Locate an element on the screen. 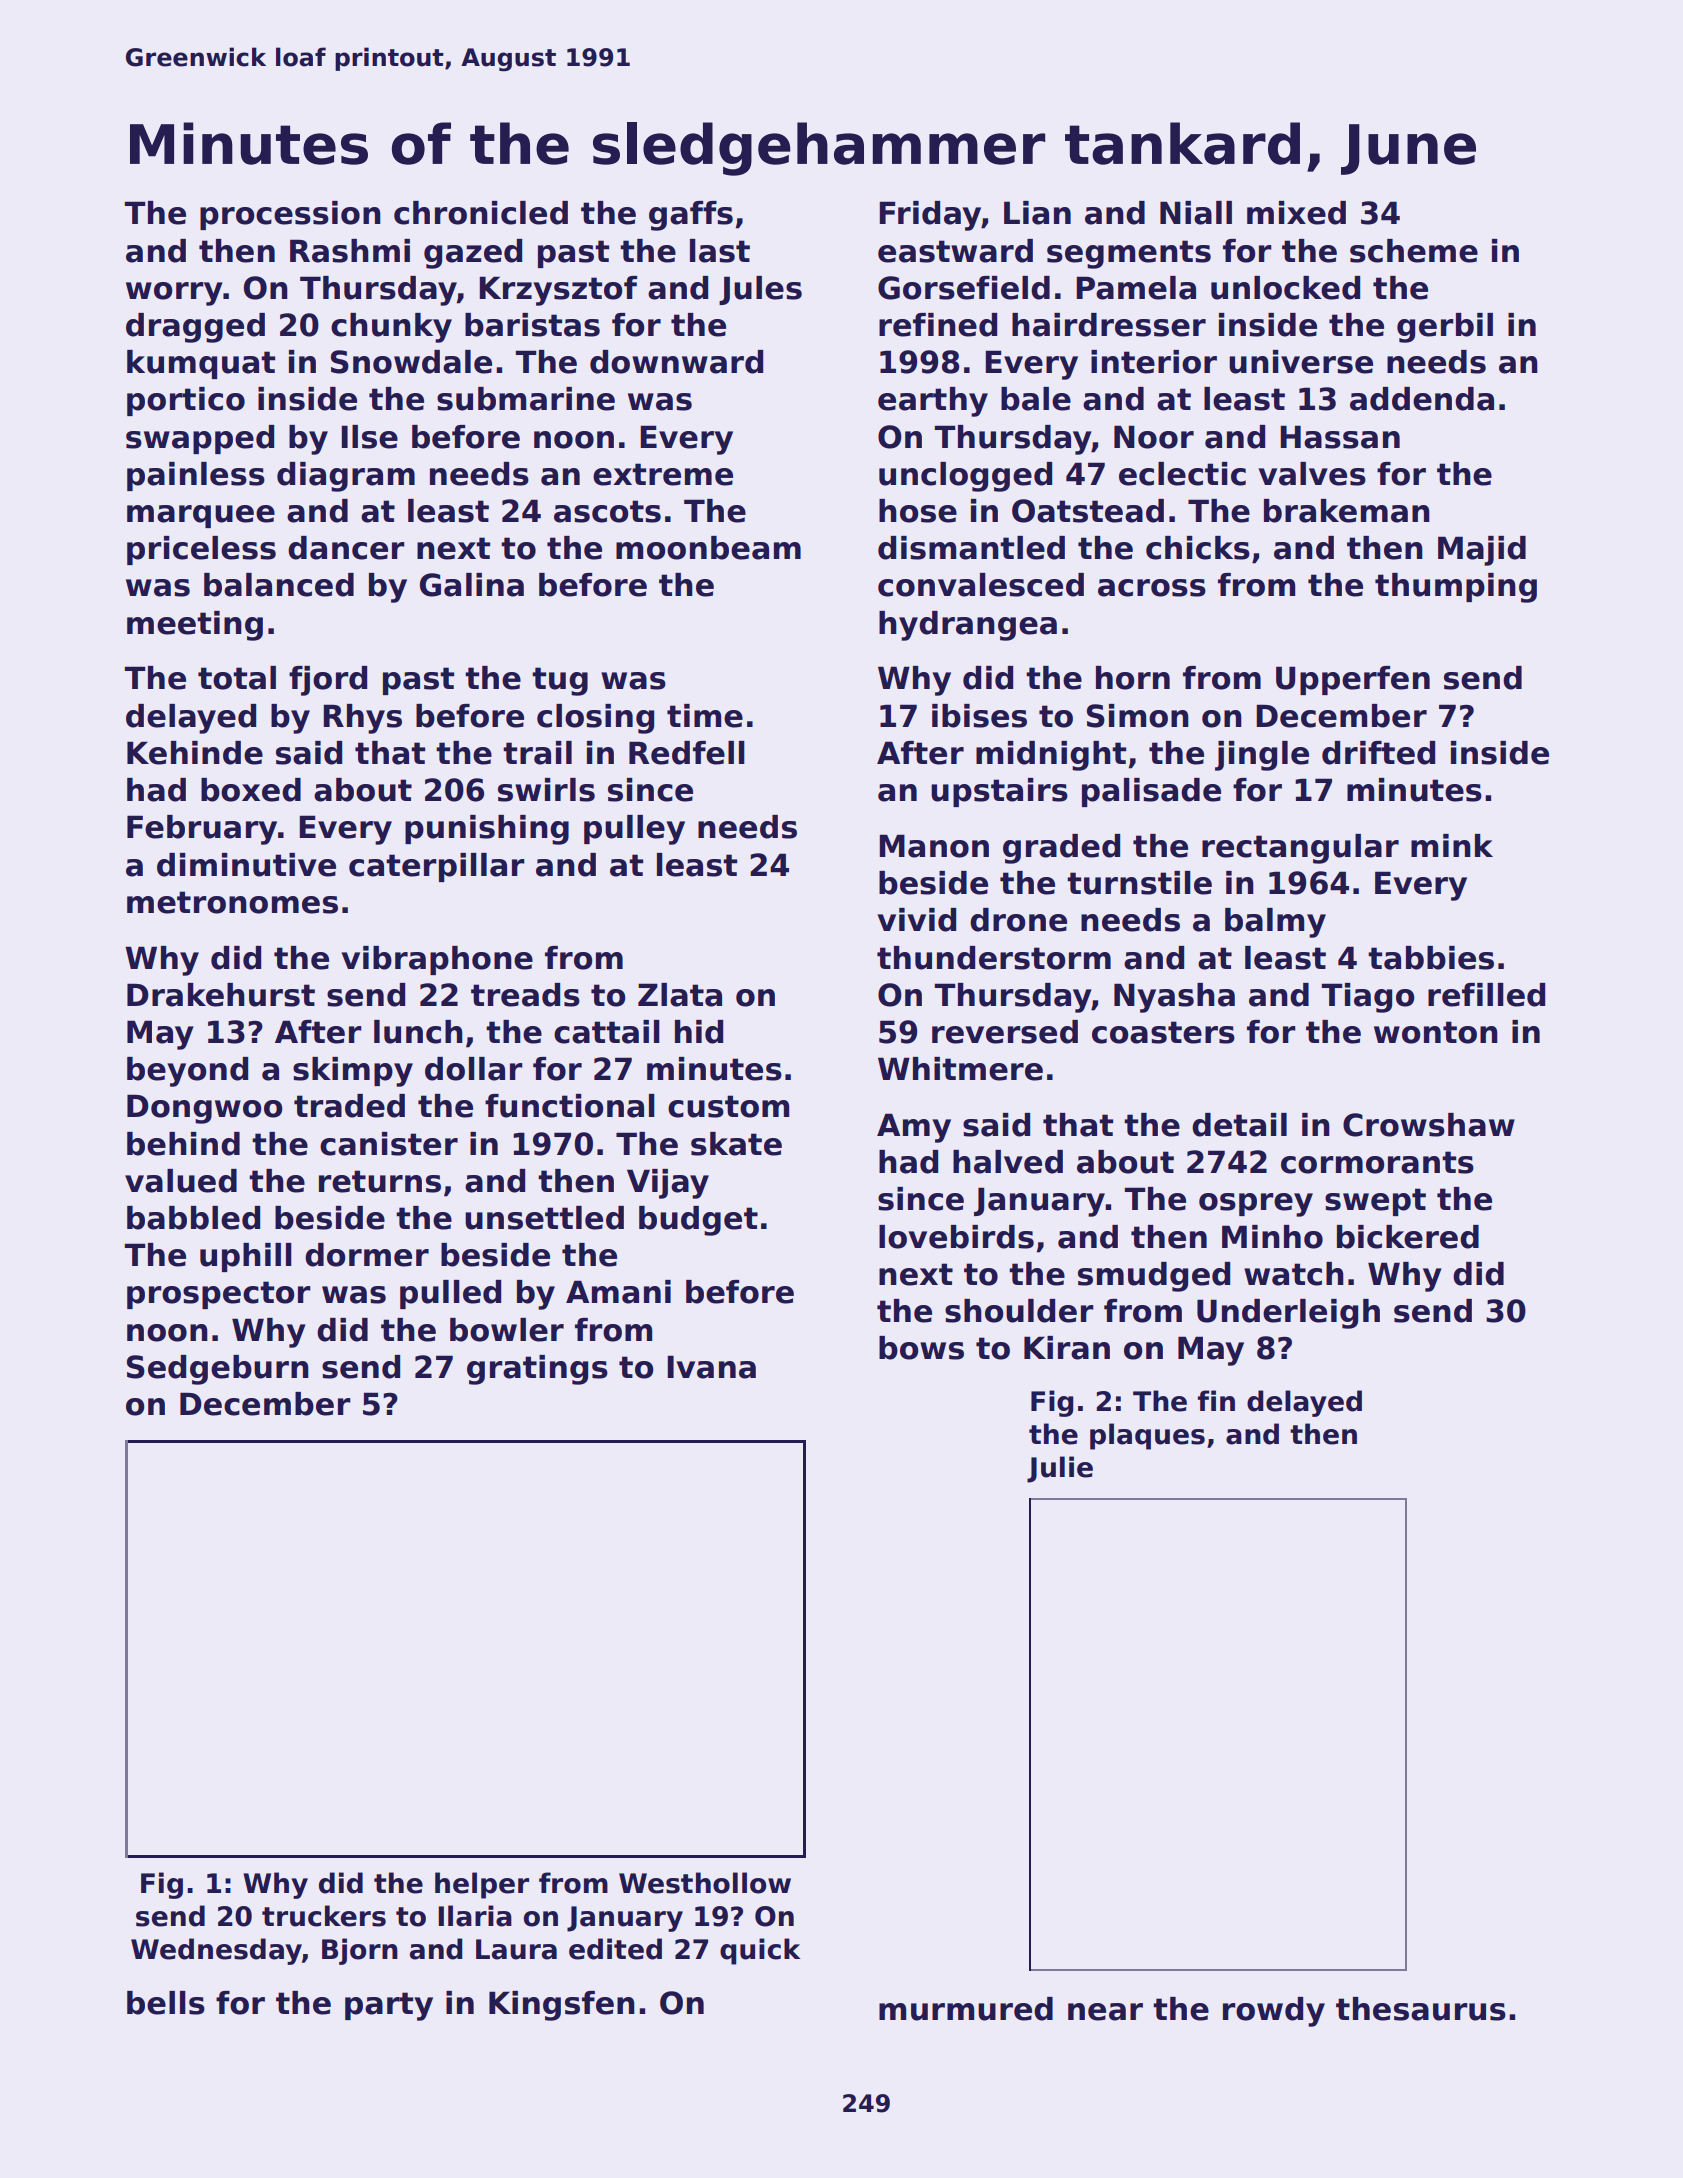  Amy is located at coordinates (914, 1128).
